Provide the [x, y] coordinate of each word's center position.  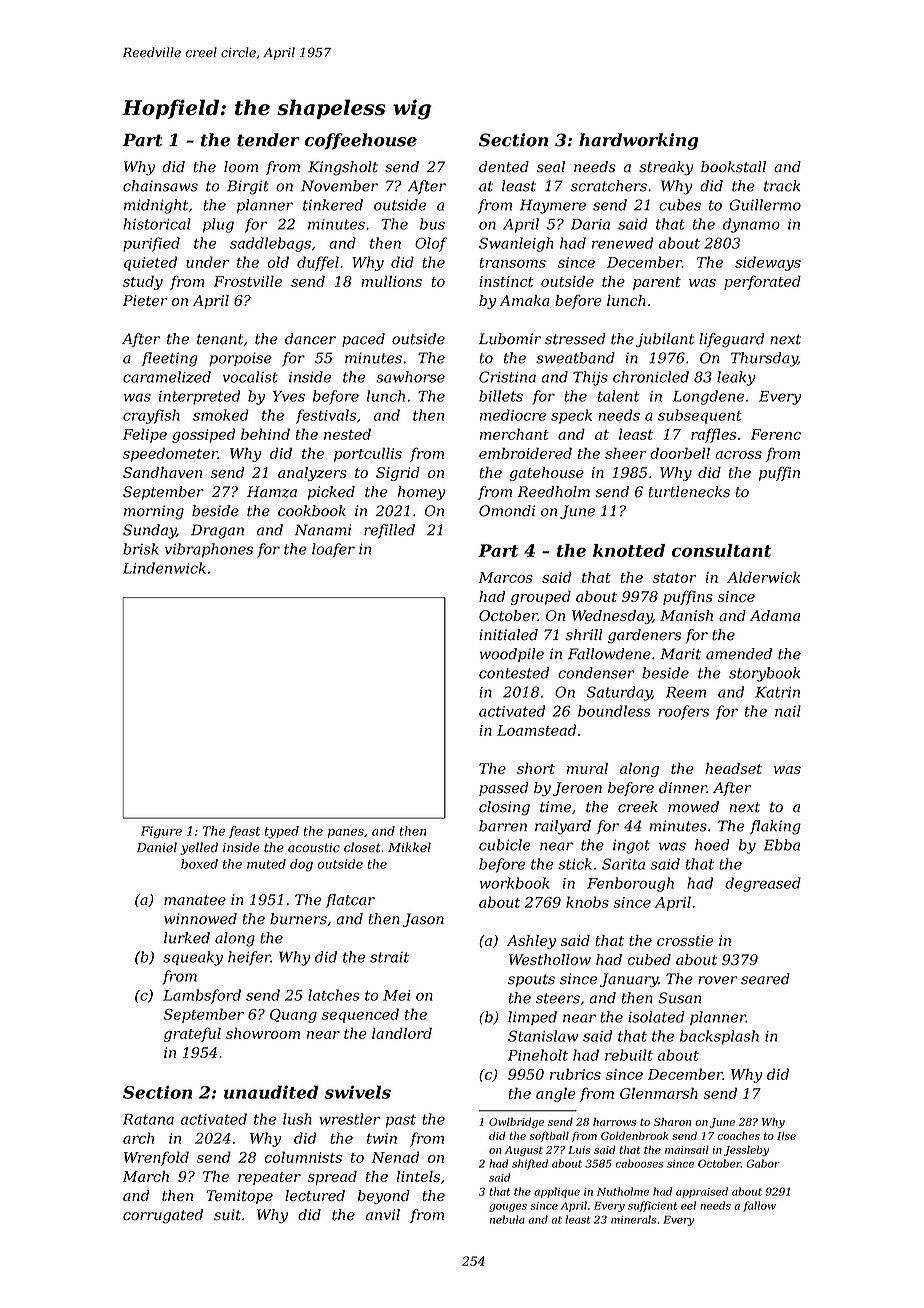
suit [227, 1215]
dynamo [751, 225]
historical [157, 224]
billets [501, 396]
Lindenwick [164, 568]
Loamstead [536, 730]
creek [638, 807]
